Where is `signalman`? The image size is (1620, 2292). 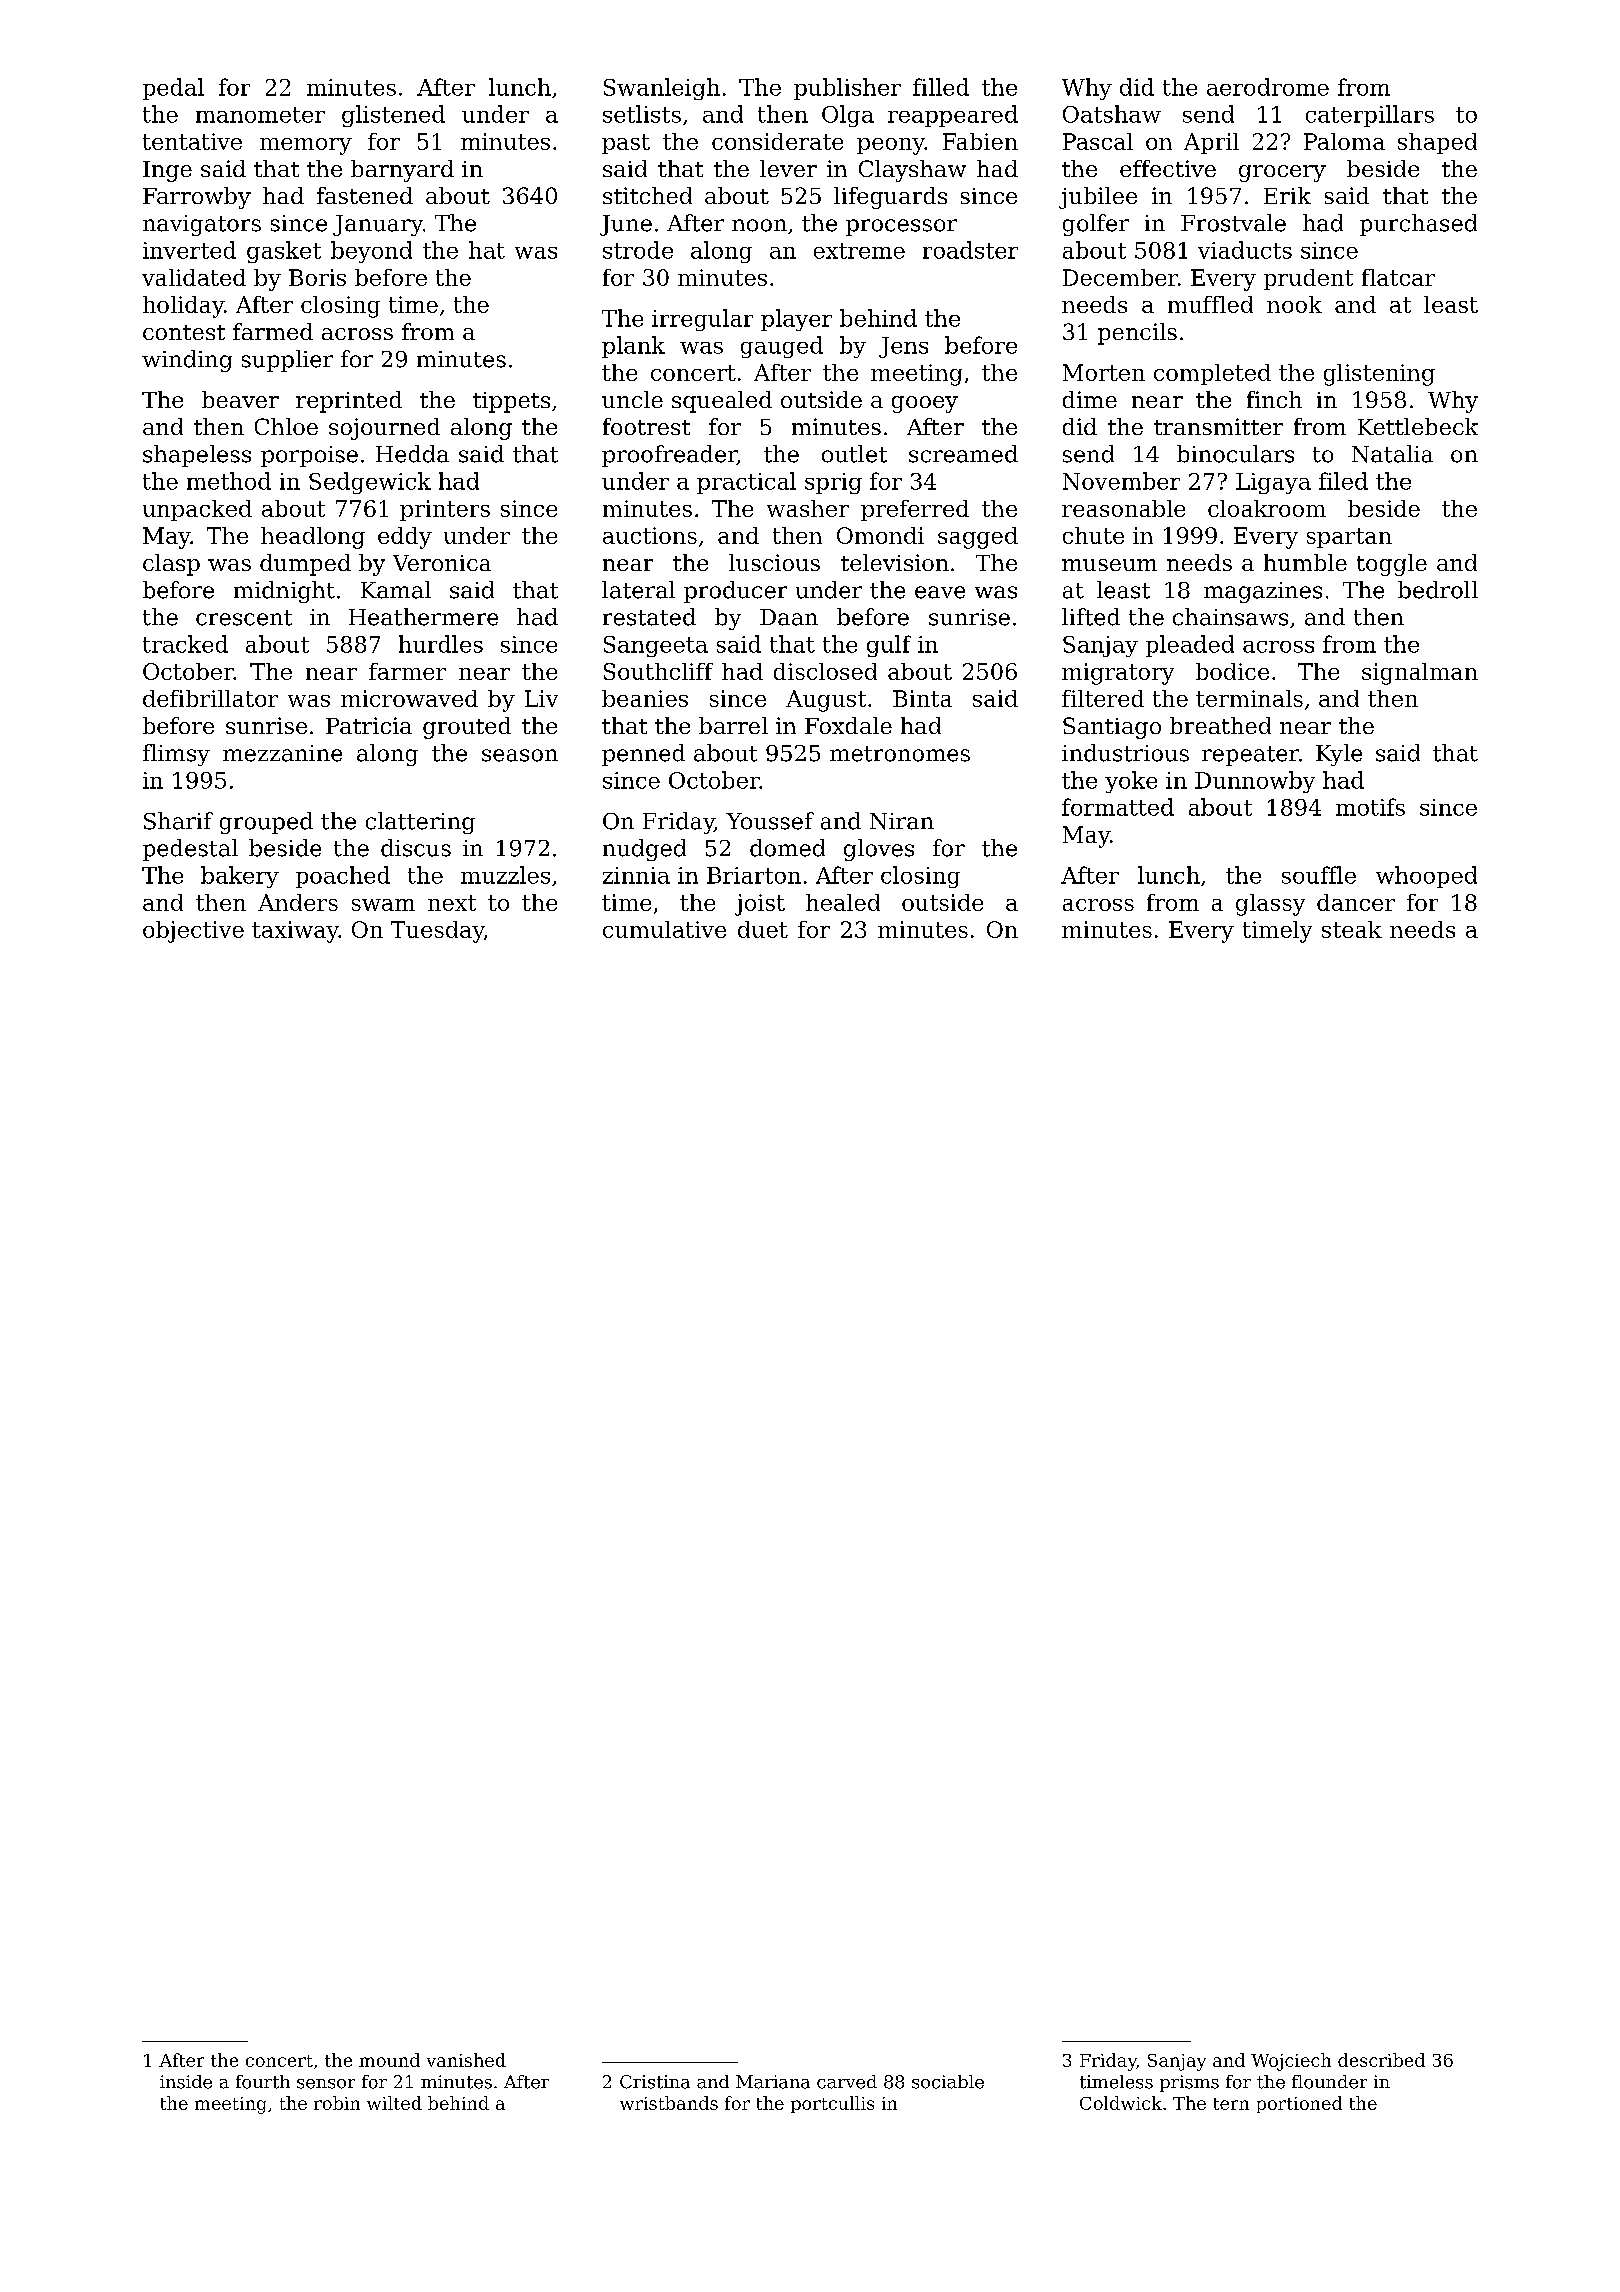
signalman is located at coordinates (1420, 674).
